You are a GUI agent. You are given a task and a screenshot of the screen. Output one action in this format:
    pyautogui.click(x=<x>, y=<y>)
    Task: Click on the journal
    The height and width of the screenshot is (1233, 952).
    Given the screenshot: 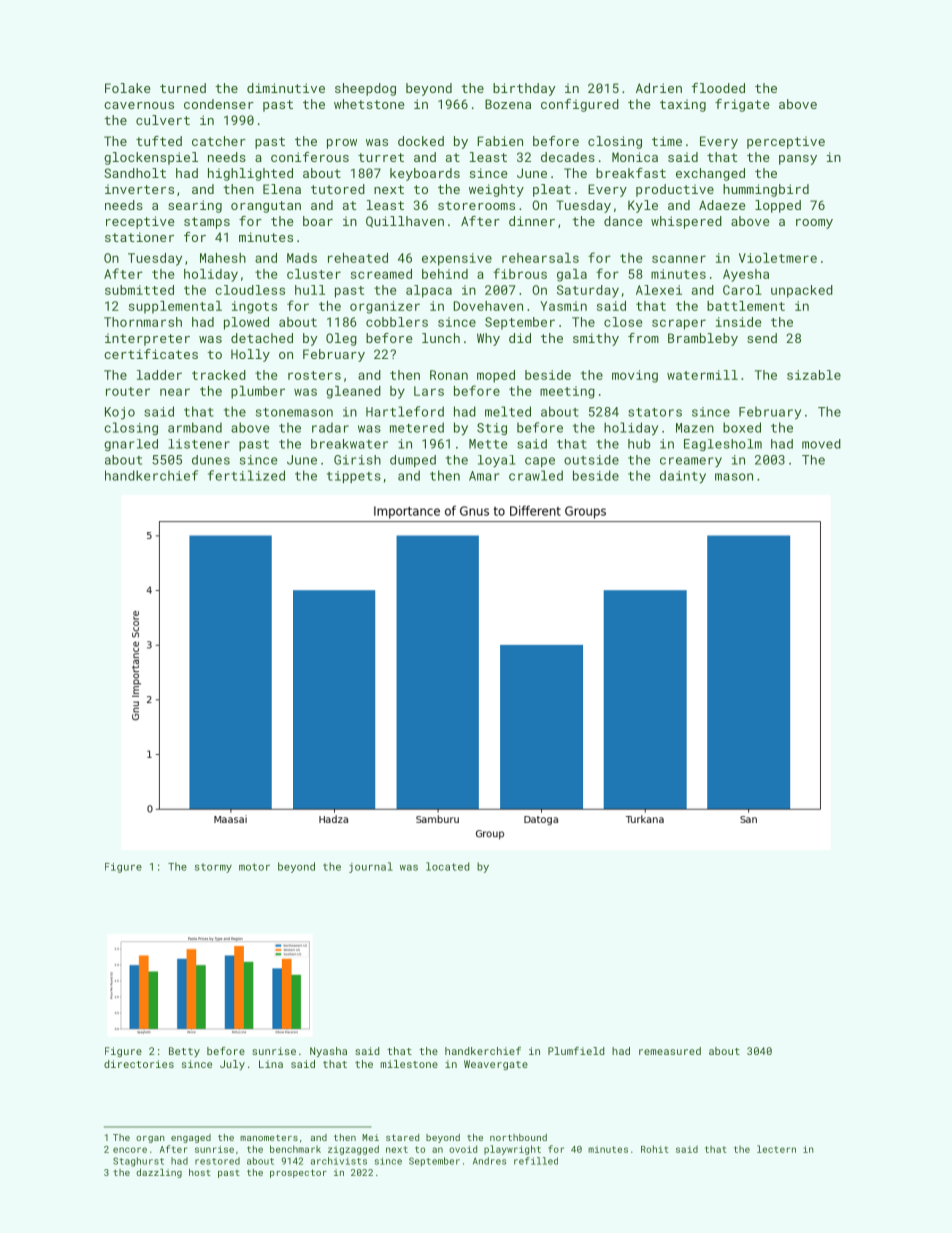 What is the action you would take?
    pyautogui.click(x=371, y=867)
